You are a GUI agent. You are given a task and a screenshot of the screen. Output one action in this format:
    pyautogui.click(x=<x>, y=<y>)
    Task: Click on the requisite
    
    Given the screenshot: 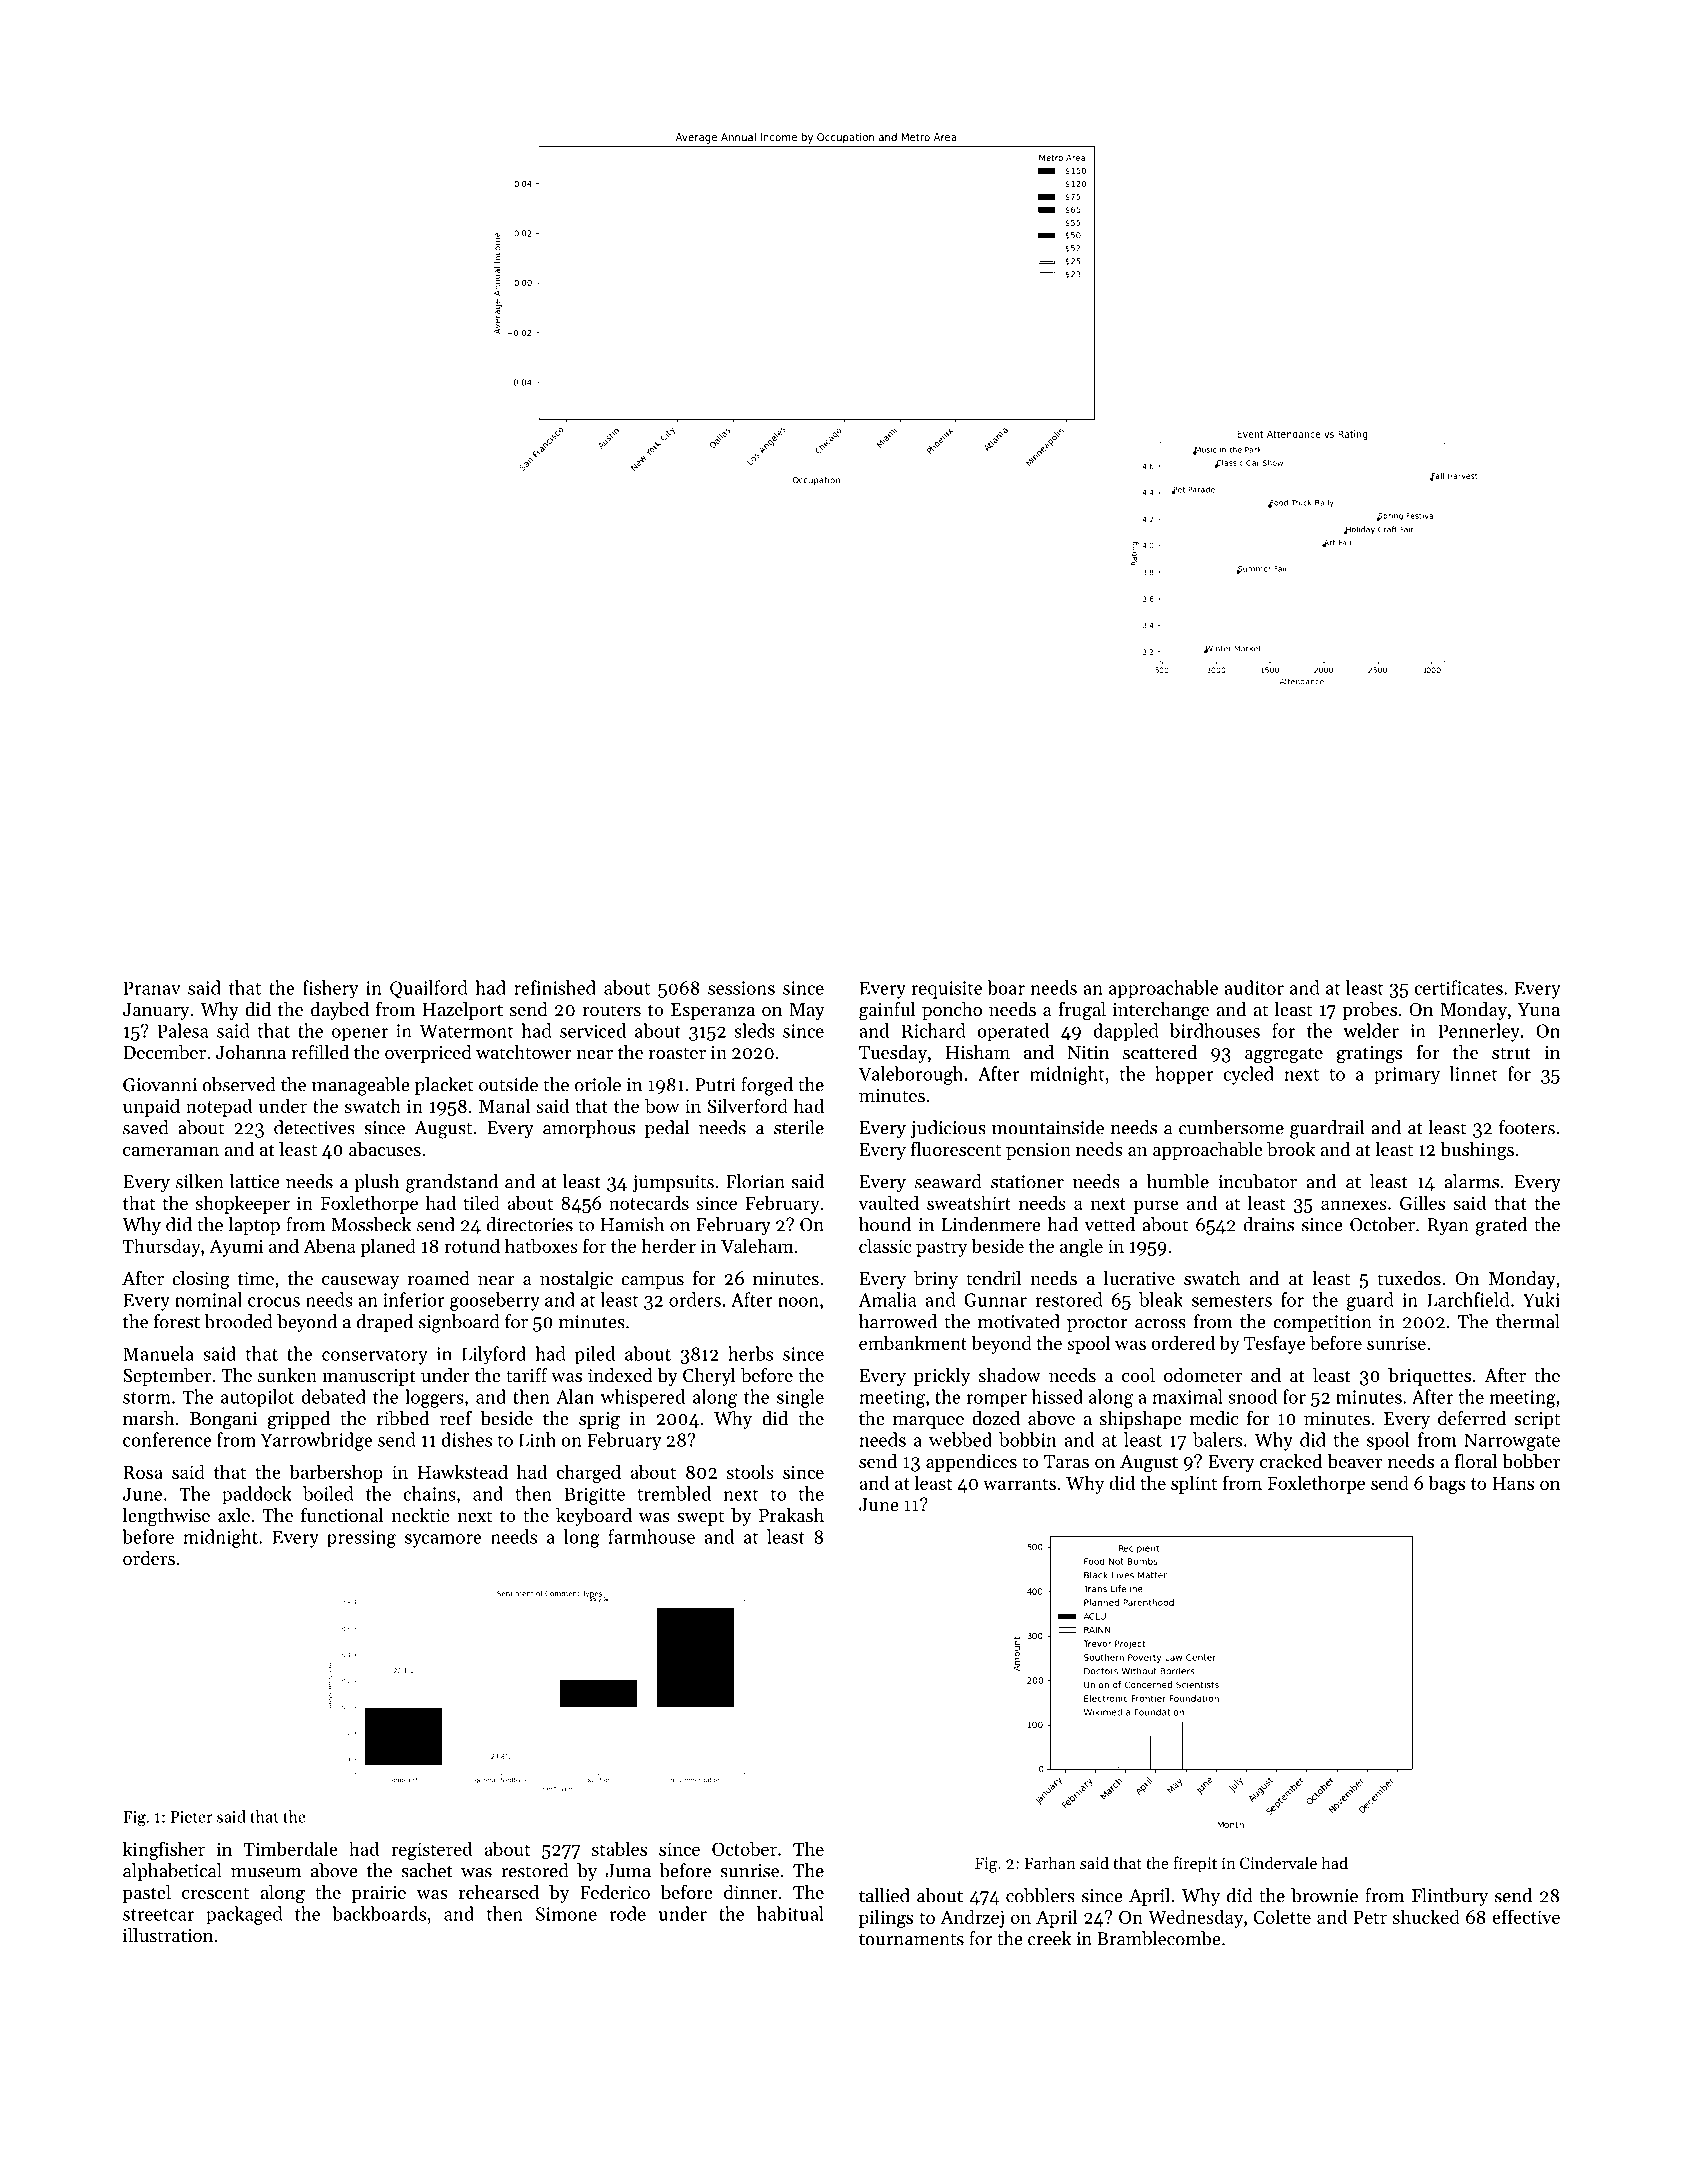 What is the action you would take?
    pyautogui.click(x=946, y=990)
